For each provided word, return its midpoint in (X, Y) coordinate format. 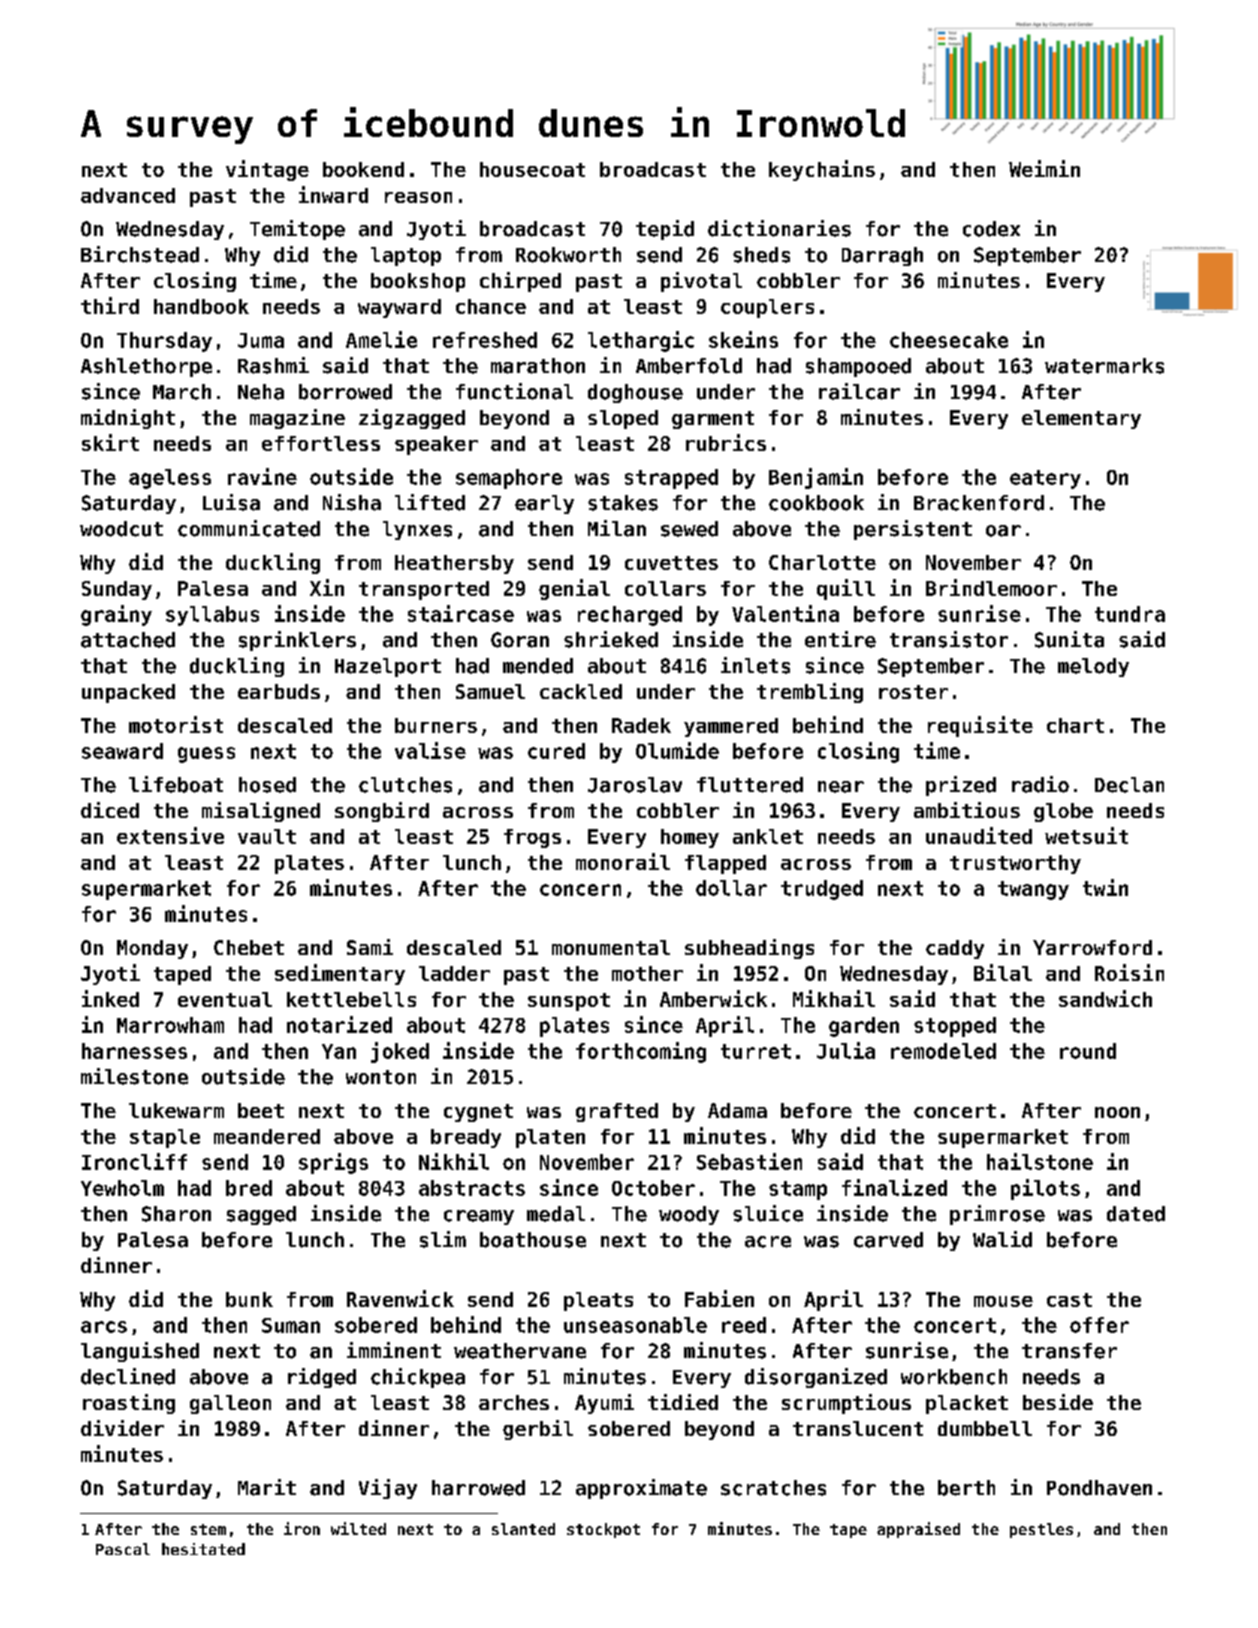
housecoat (532, 169)
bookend (363, 169)
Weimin (1044, 168)
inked (110, 998)
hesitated (203, 1549)
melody (1093, 667)
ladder (454, 973)
